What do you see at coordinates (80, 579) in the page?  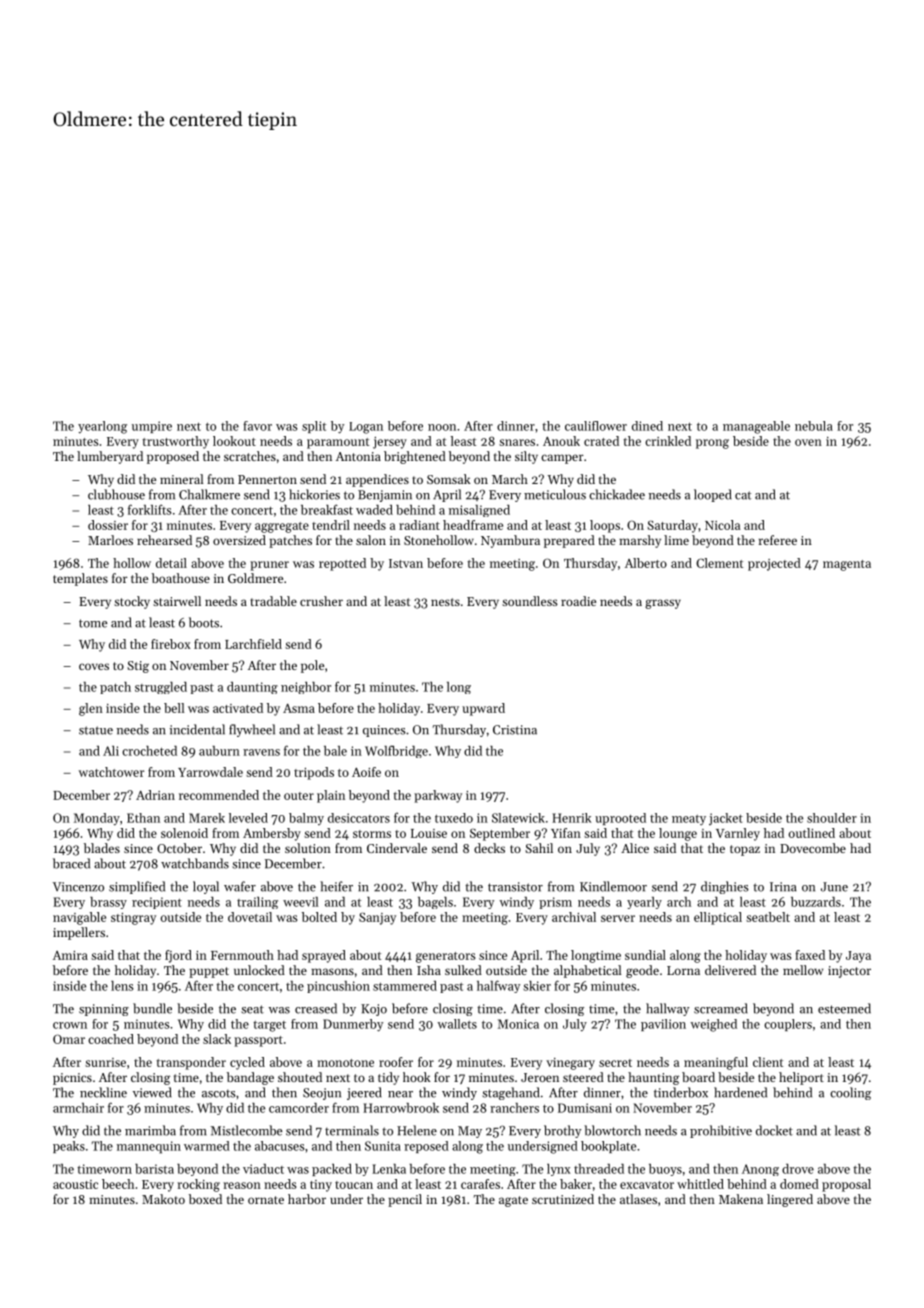 I see `templates` at bounding box center [80, 579].
